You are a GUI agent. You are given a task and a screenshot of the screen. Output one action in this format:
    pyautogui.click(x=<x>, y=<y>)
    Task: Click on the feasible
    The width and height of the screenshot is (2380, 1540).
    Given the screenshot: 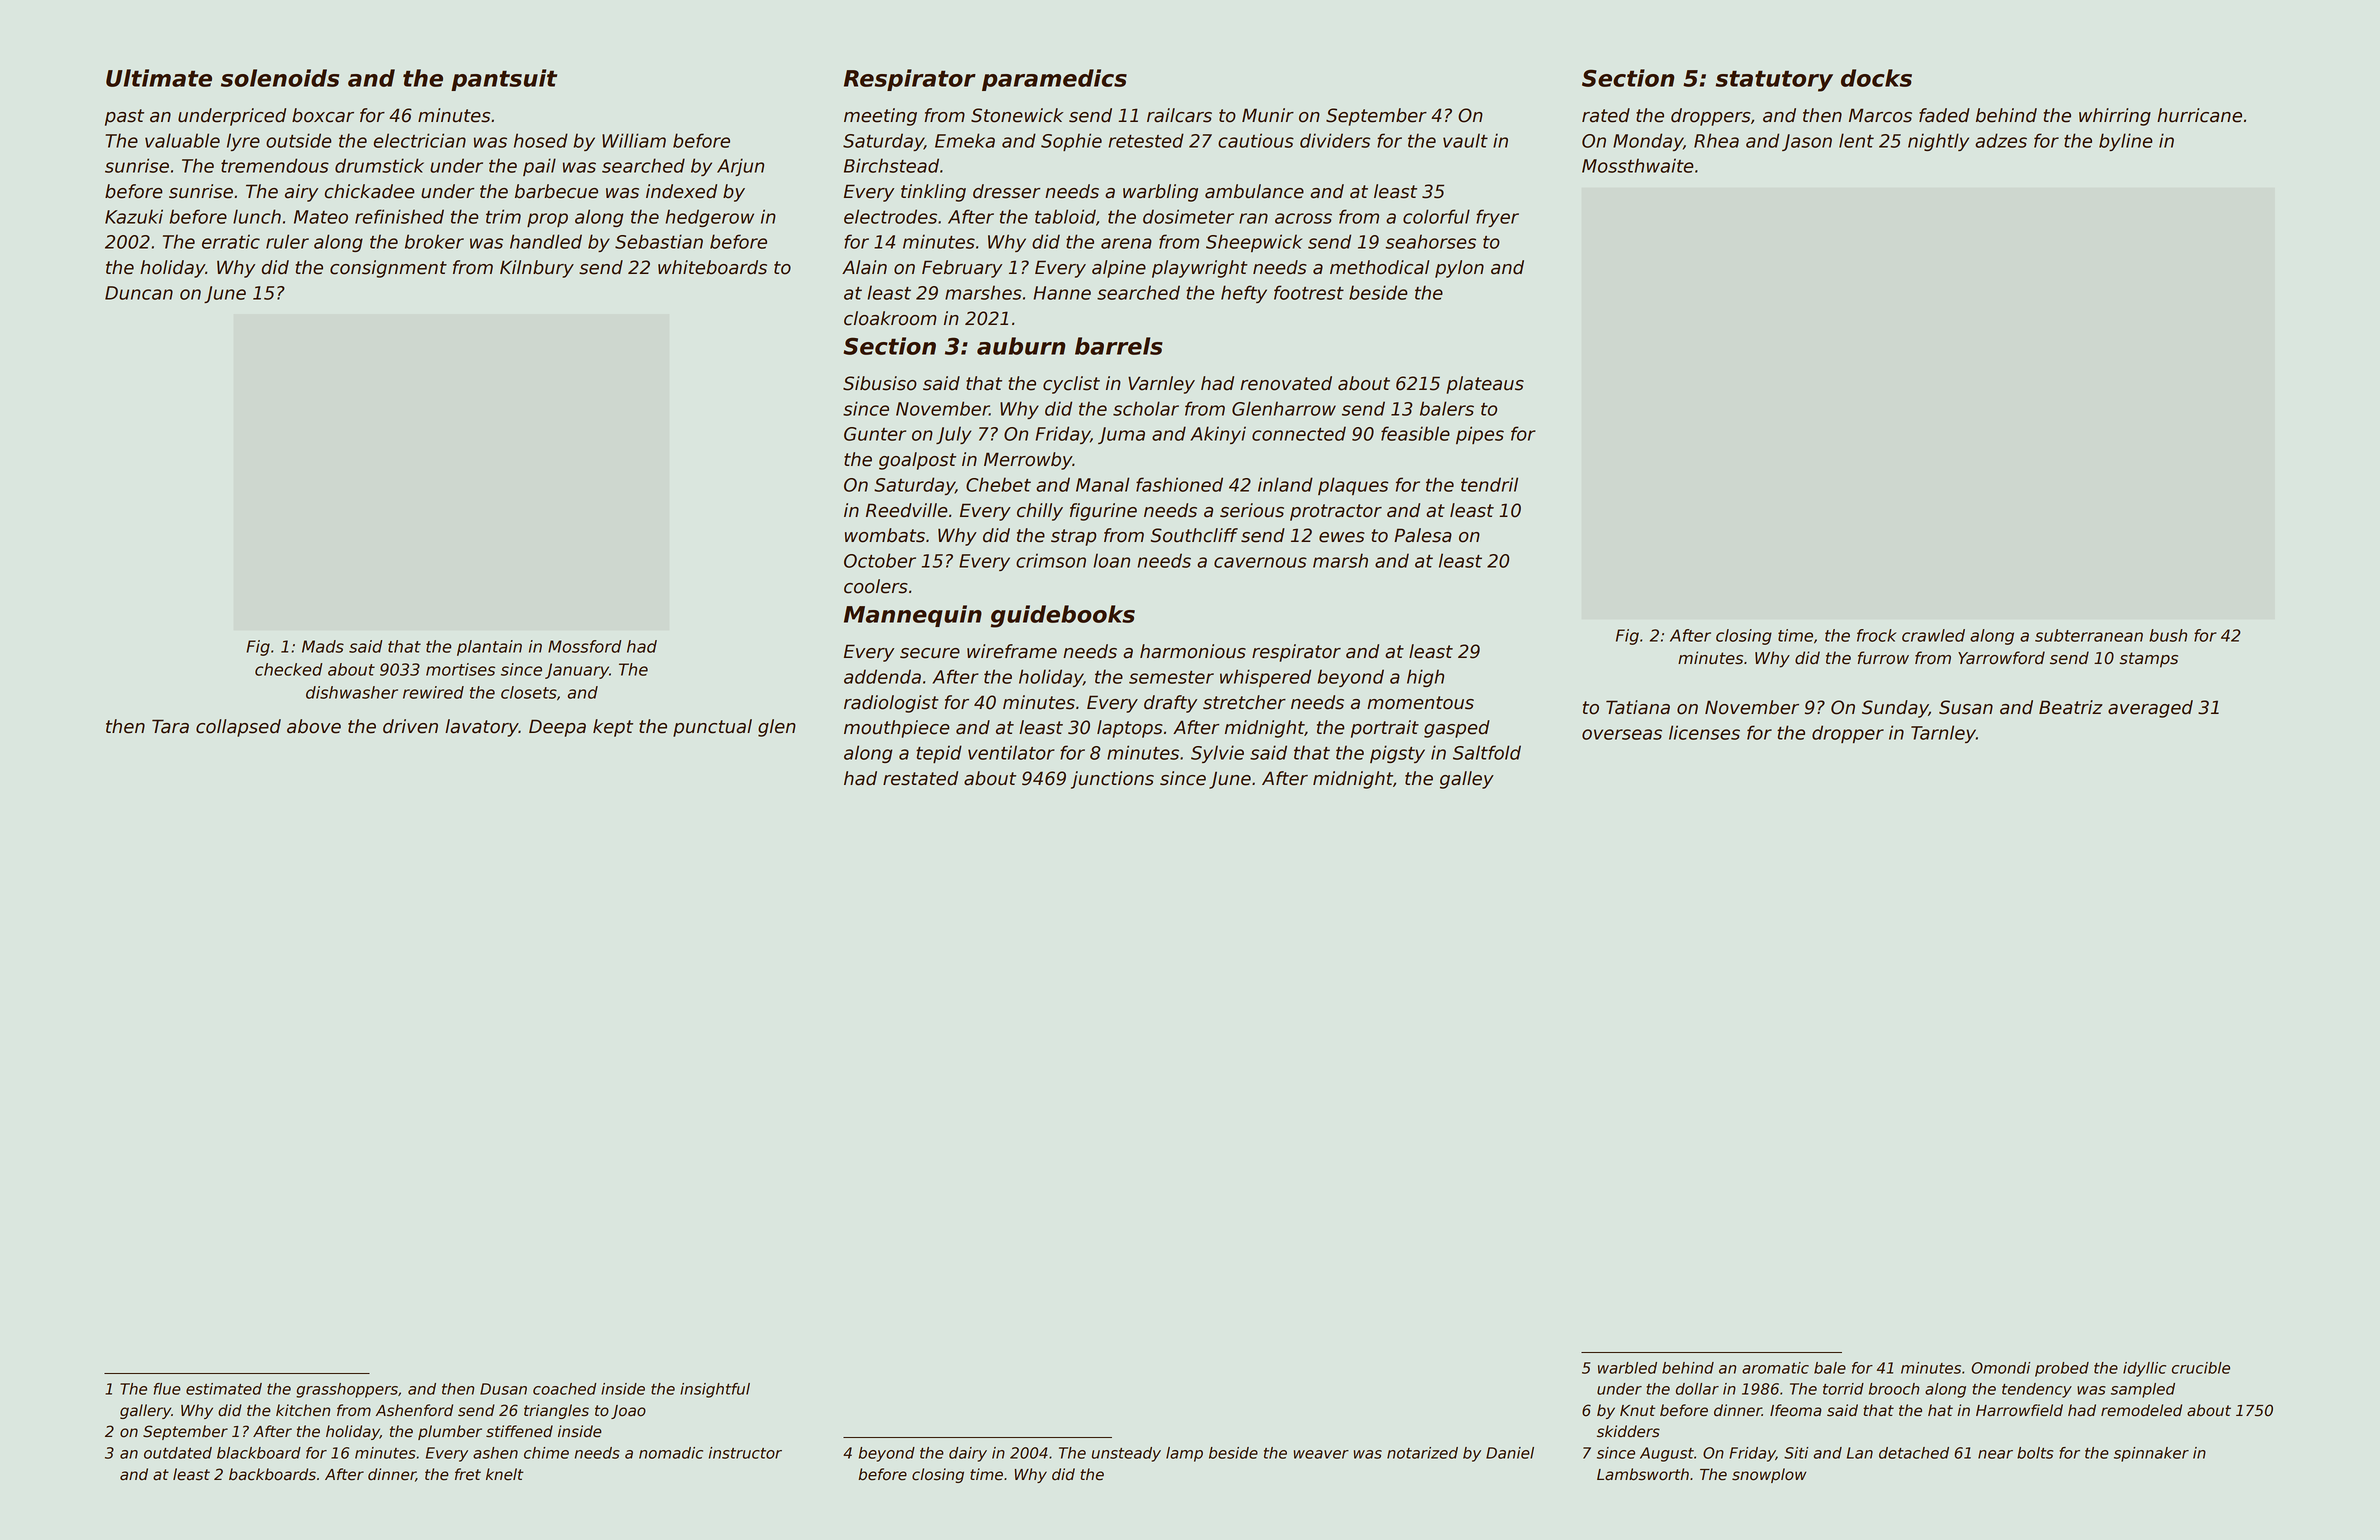 What is the action you would take?
    pyautogui.click(x=1415, y=433)
